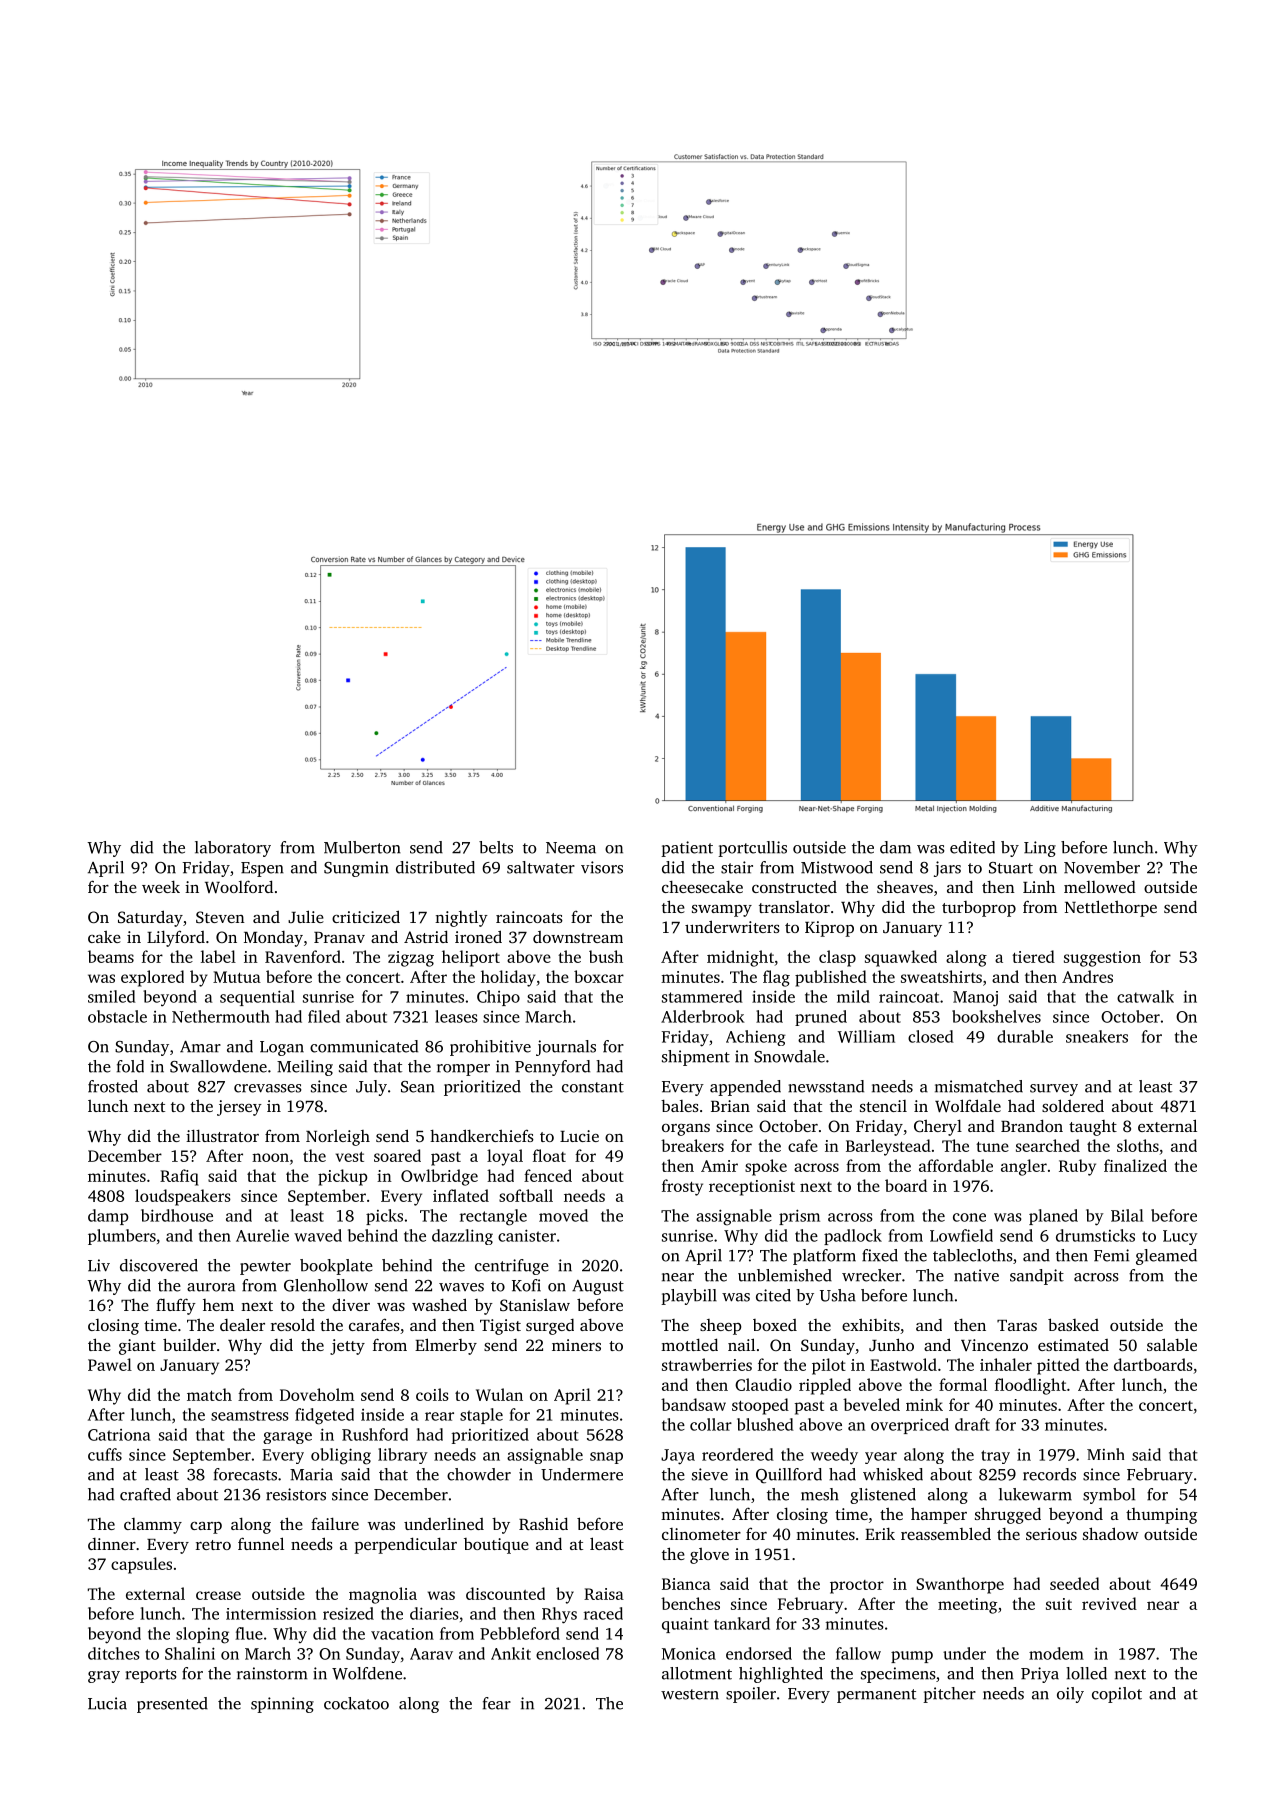 This page has width=1285, height=1817. Describe the element at coordinates (471, 958) in the page. I see `heliport` at that location.
